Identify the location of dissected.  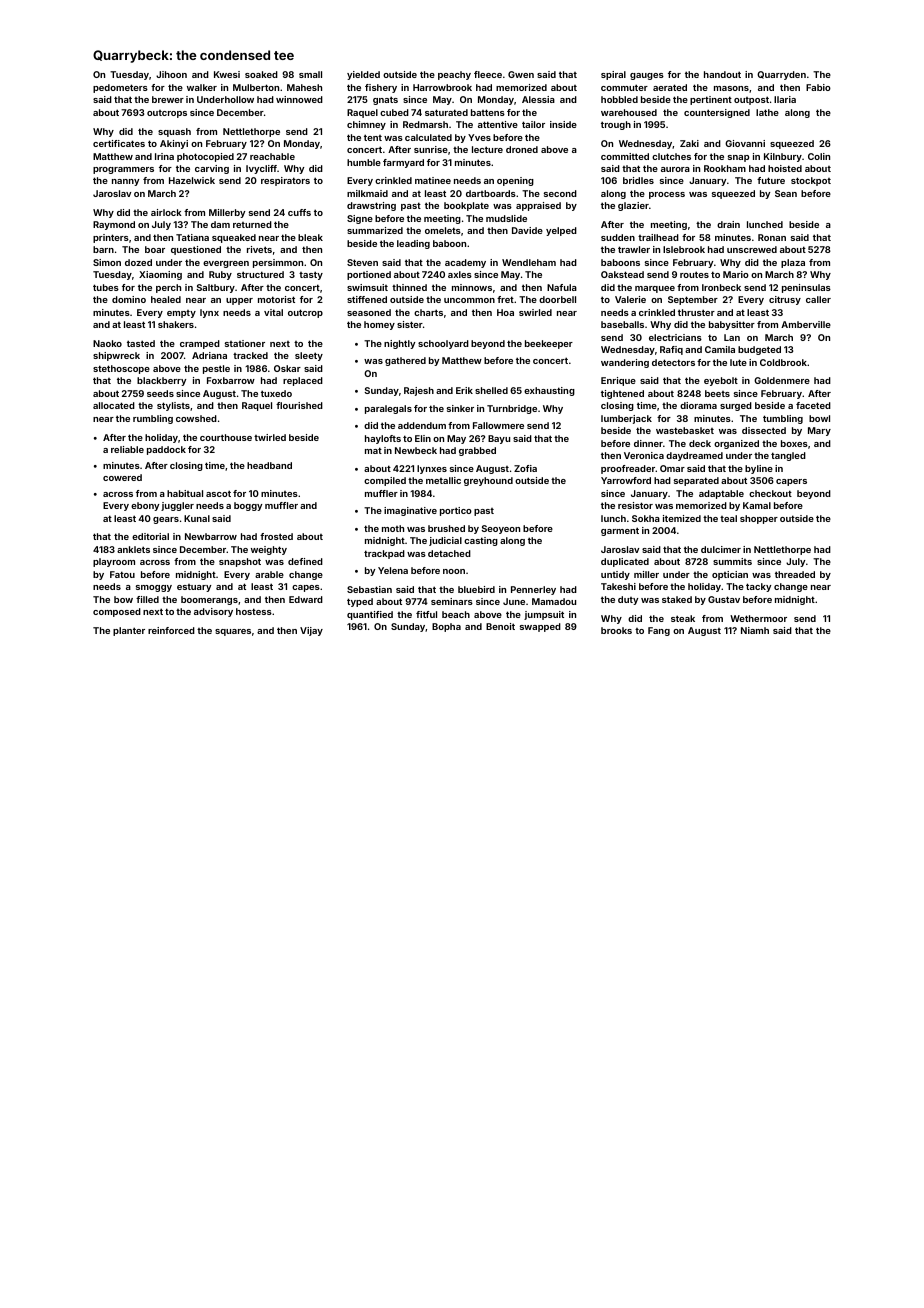
(764, 430).
